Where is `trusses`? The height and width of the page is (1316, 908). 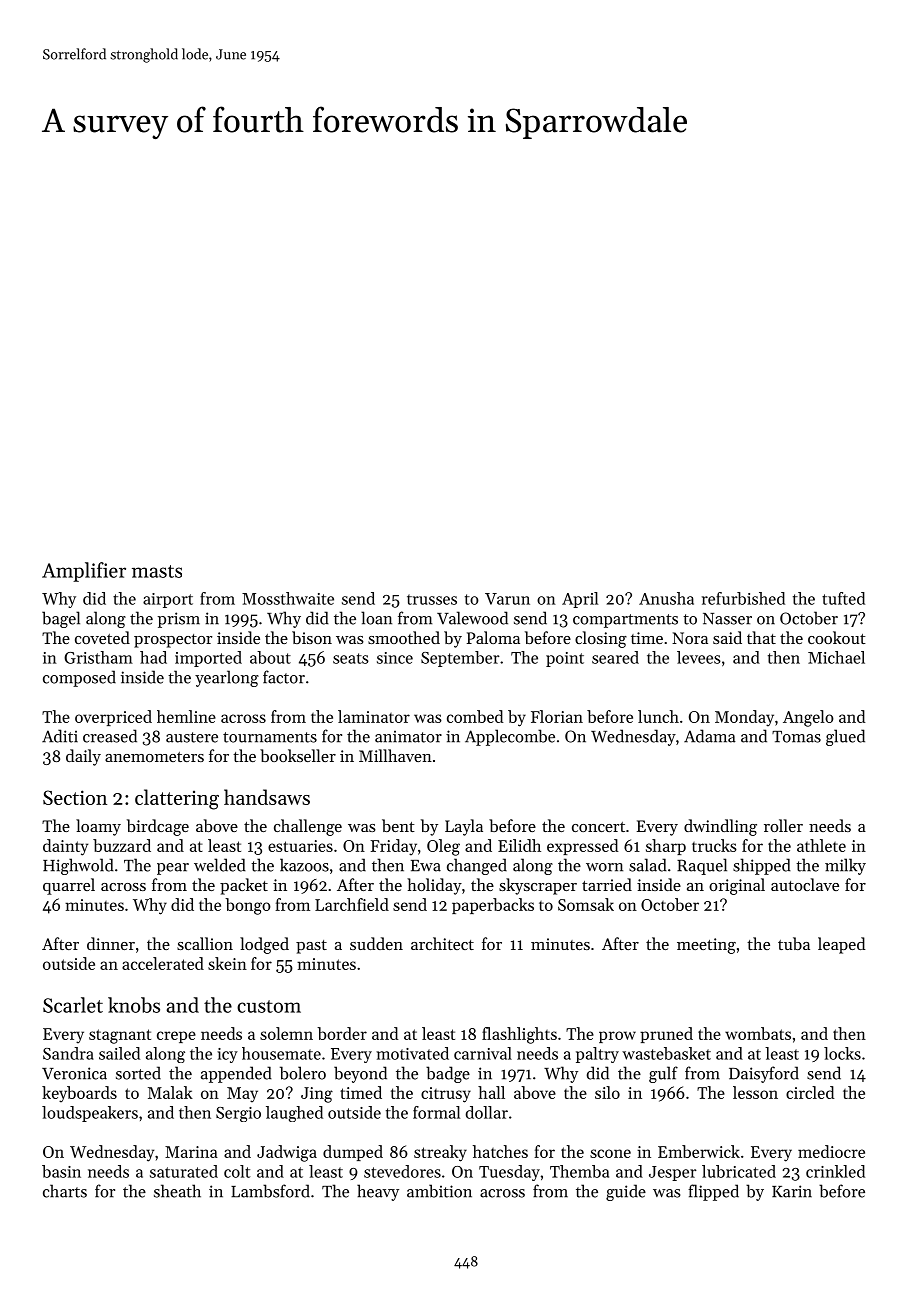 trusses is located at coordinates (432, 599).
